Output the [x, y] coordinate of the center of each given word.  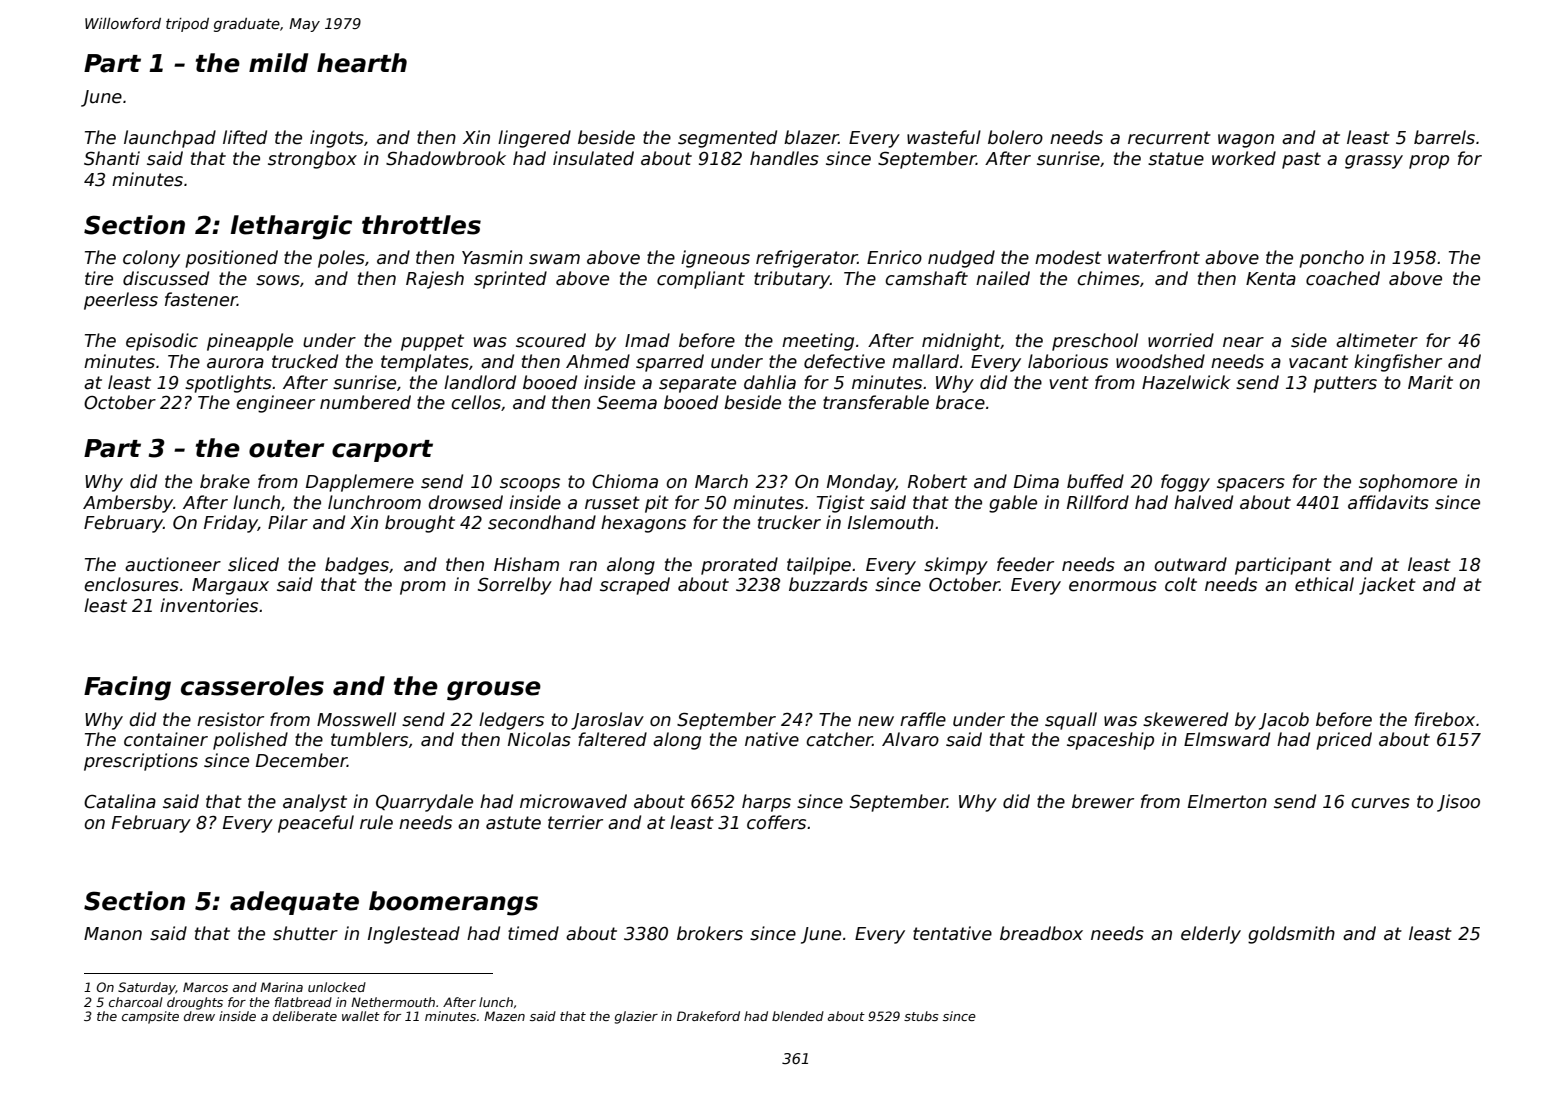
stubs [921, 1016]
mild [278, 63]
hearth [362, 63]
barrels [1444, 137]
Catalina [120, 801]
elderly [1211, 935]
